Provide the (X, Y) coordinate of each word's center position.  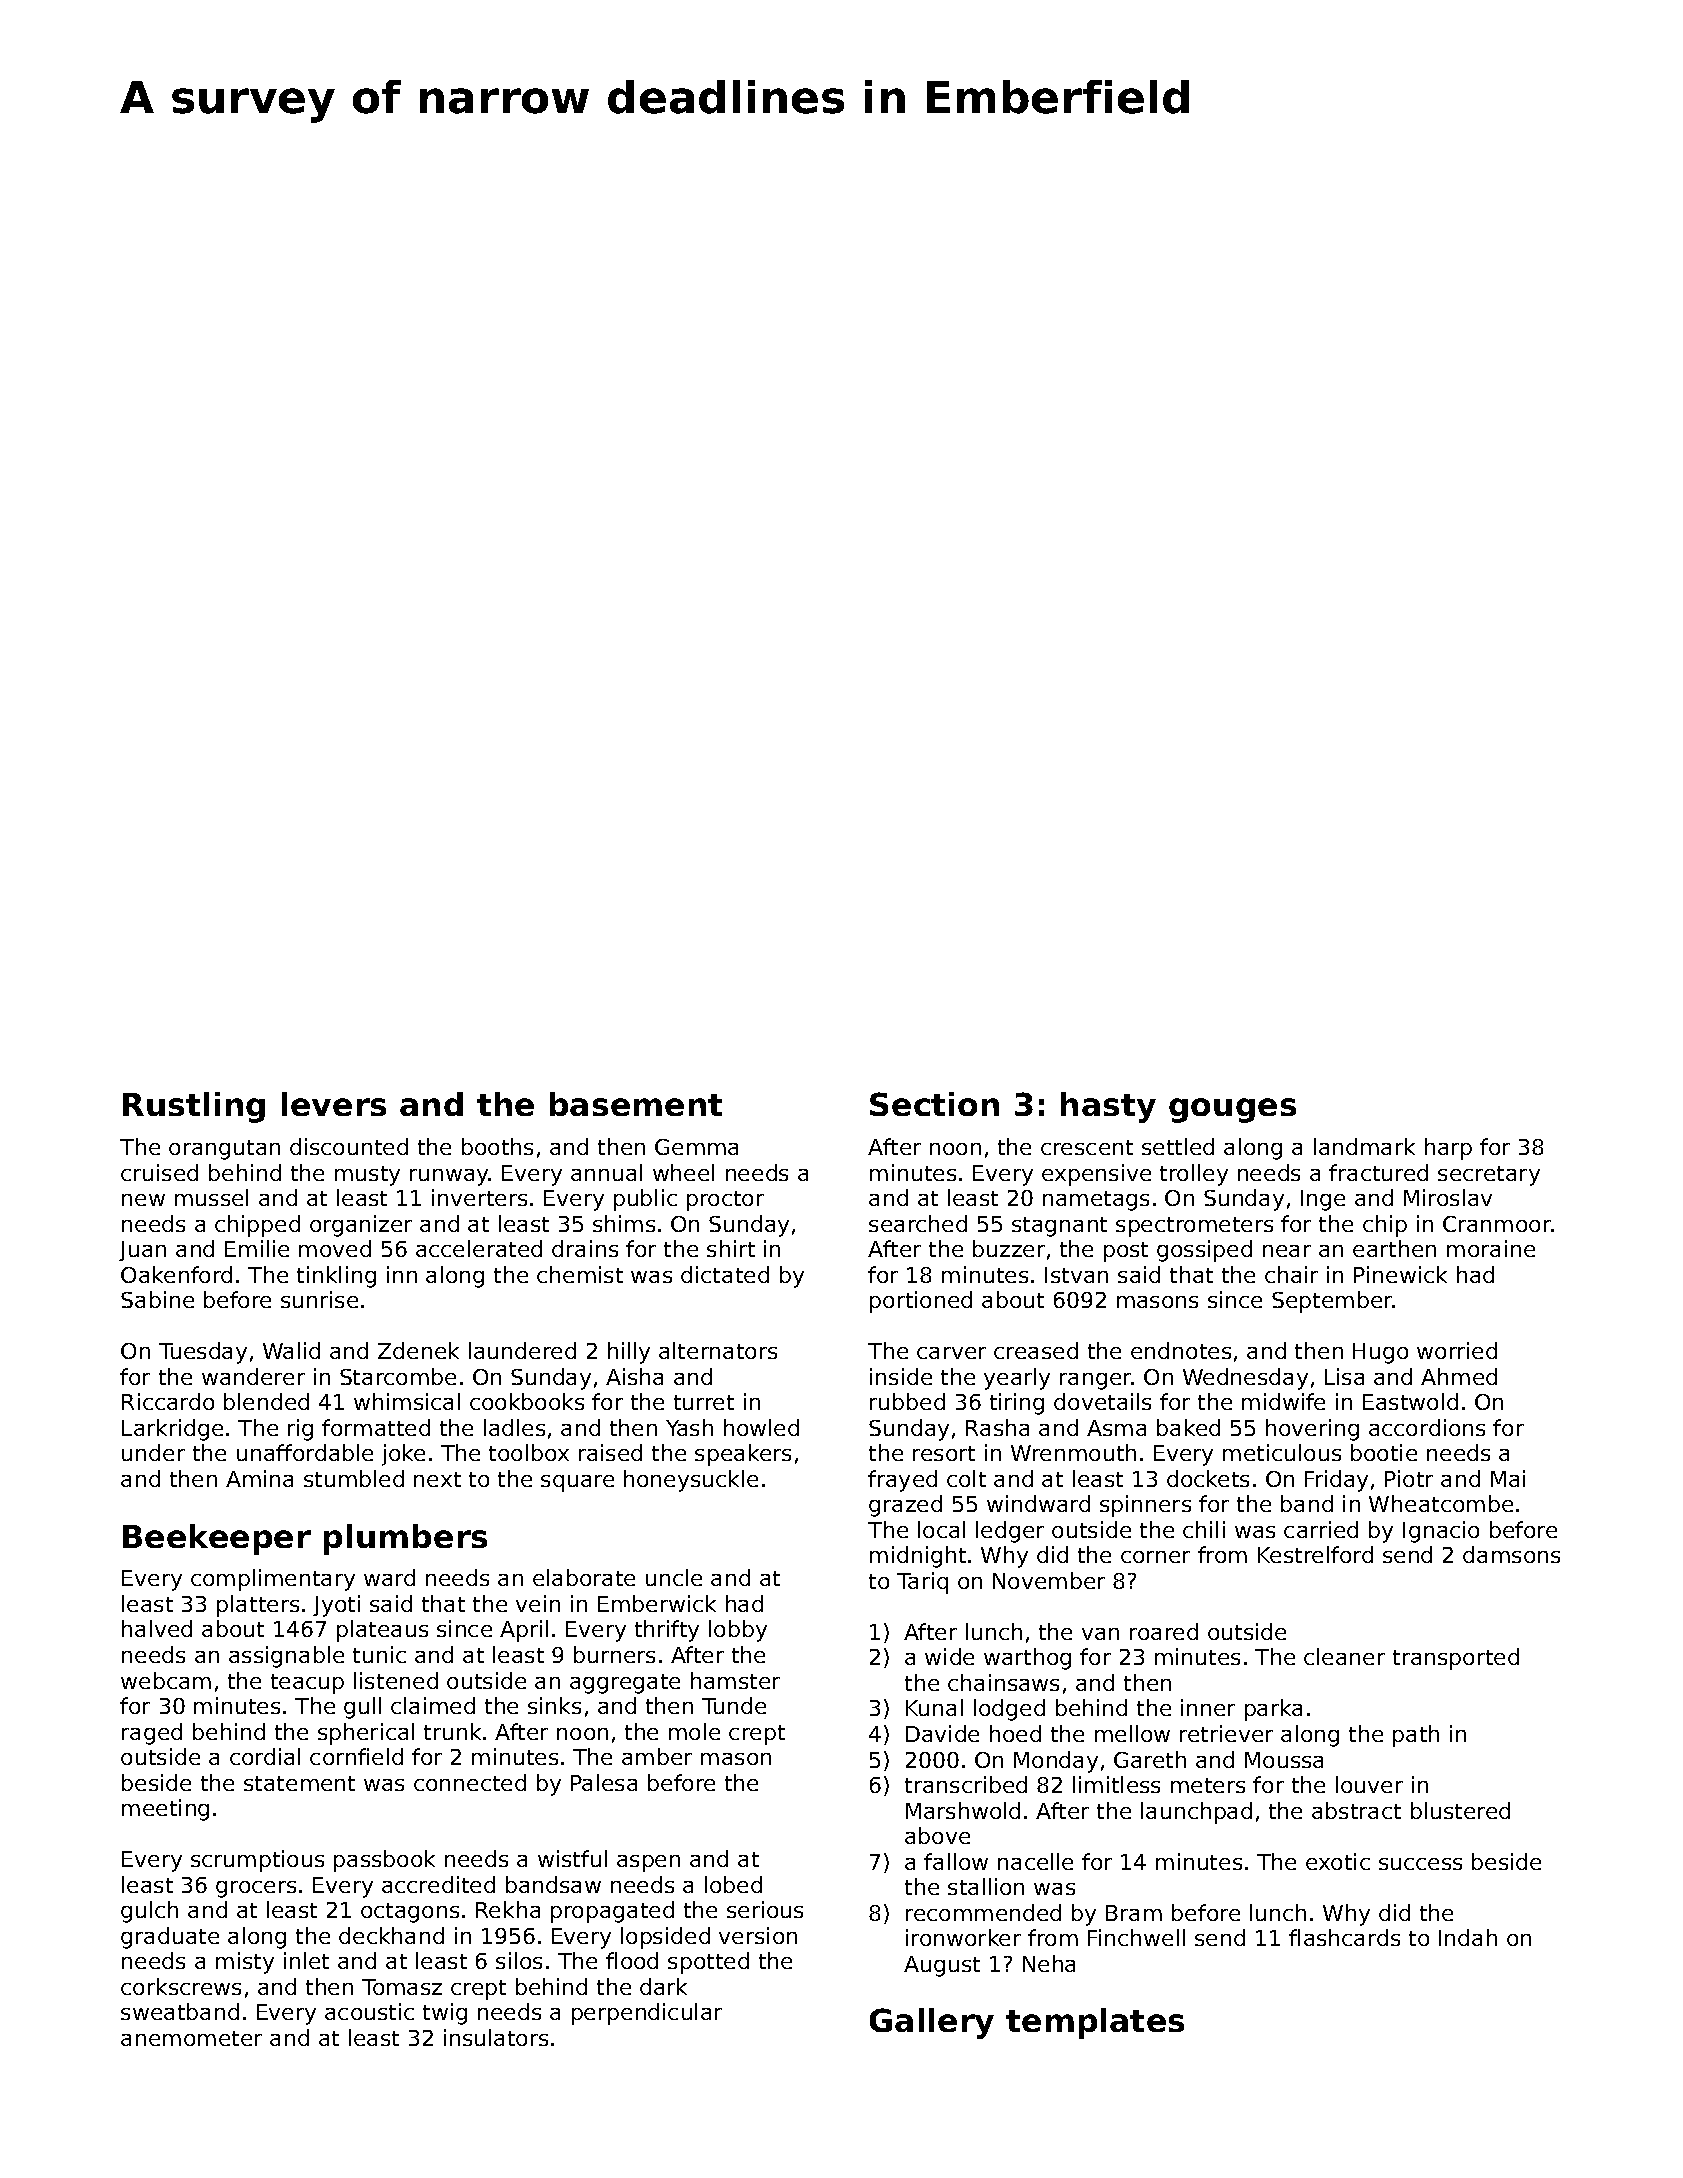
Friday (1336, 1481)
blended (266, 1401)
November (1049, 1580)
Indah (1468, 1937)
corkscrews (181, 1986)
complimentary (273, 1580)
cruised (159, 1172)
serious (765, 1909)
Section (934, 1104)
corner (1155, 1557)
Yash (689, 1427)
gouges (1232, 1110)
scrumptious (257, 1861)
